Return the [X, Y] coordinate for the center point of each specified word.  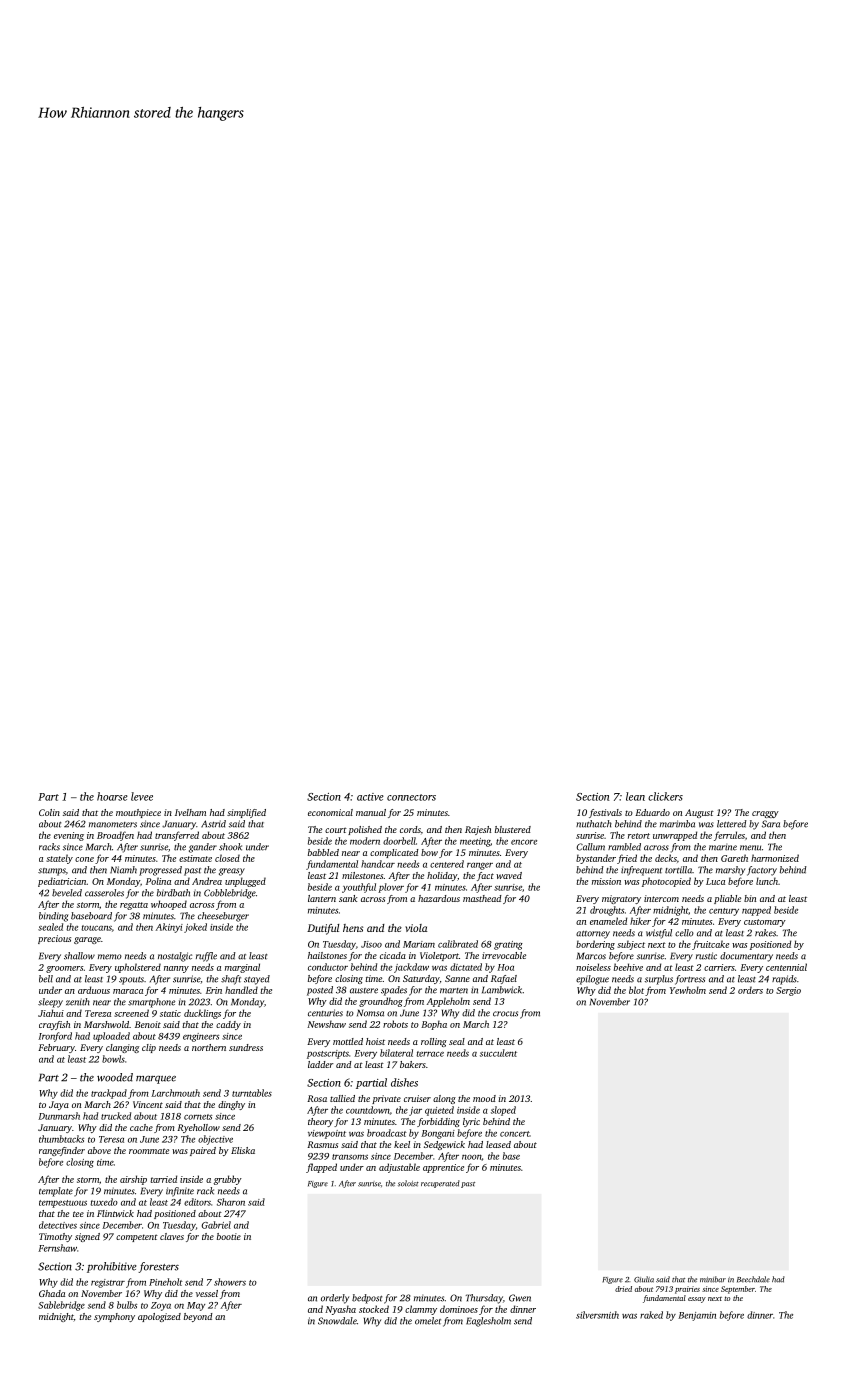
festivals [605, 813]
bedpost [367, 1299]
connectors [411, 797]
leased [498, 1144]
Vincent [148, 1104]
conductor [328, 967]
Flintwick [115, 1213]
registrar [108, 1283]
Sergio [788, 991]
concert [515, 1134]
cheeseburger [223, 917]
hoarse [112, 796]
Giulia [644, 1279]
